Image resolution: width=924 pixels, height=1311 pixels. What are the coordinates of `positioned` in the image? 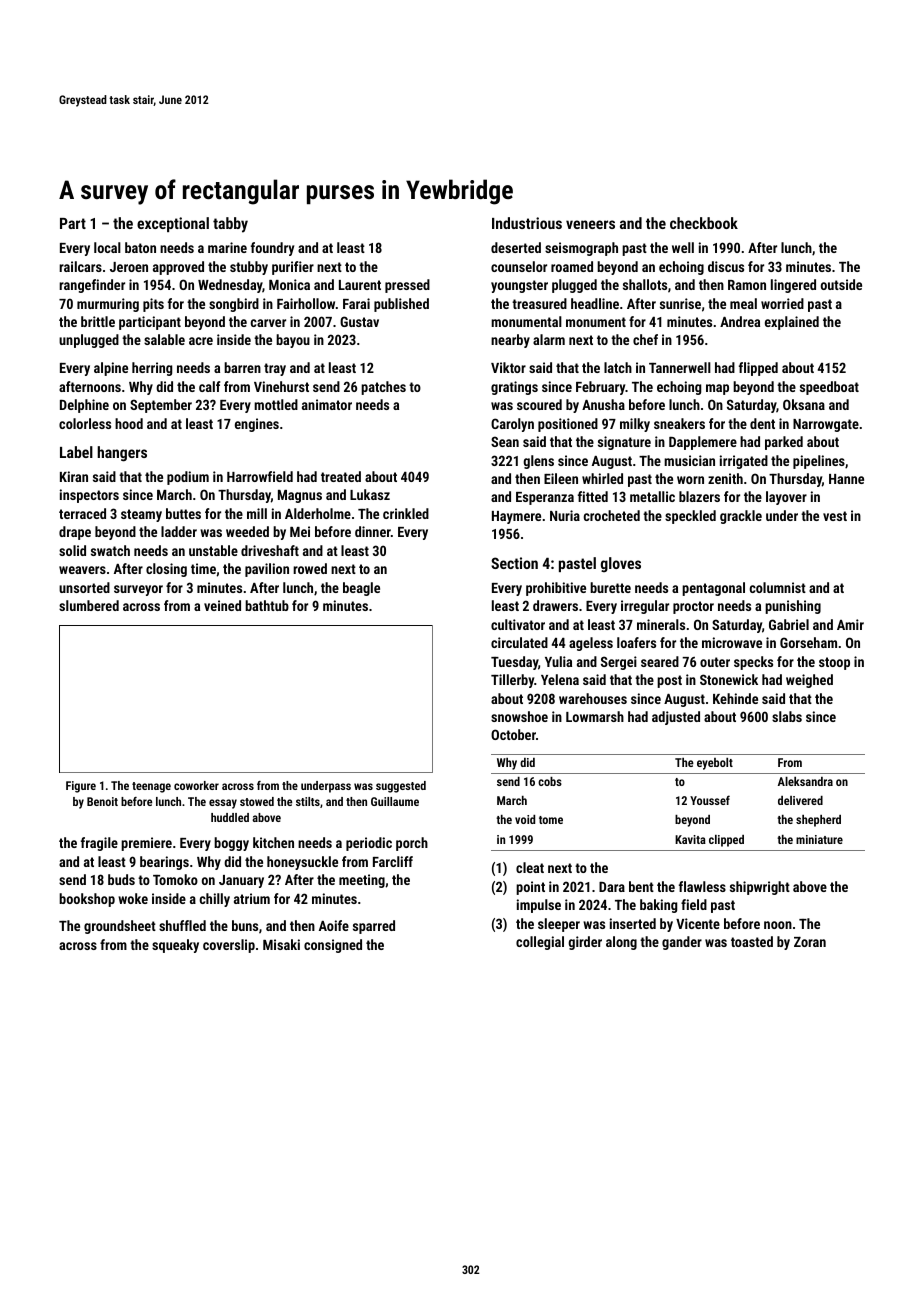 It's located at (568, 425).
